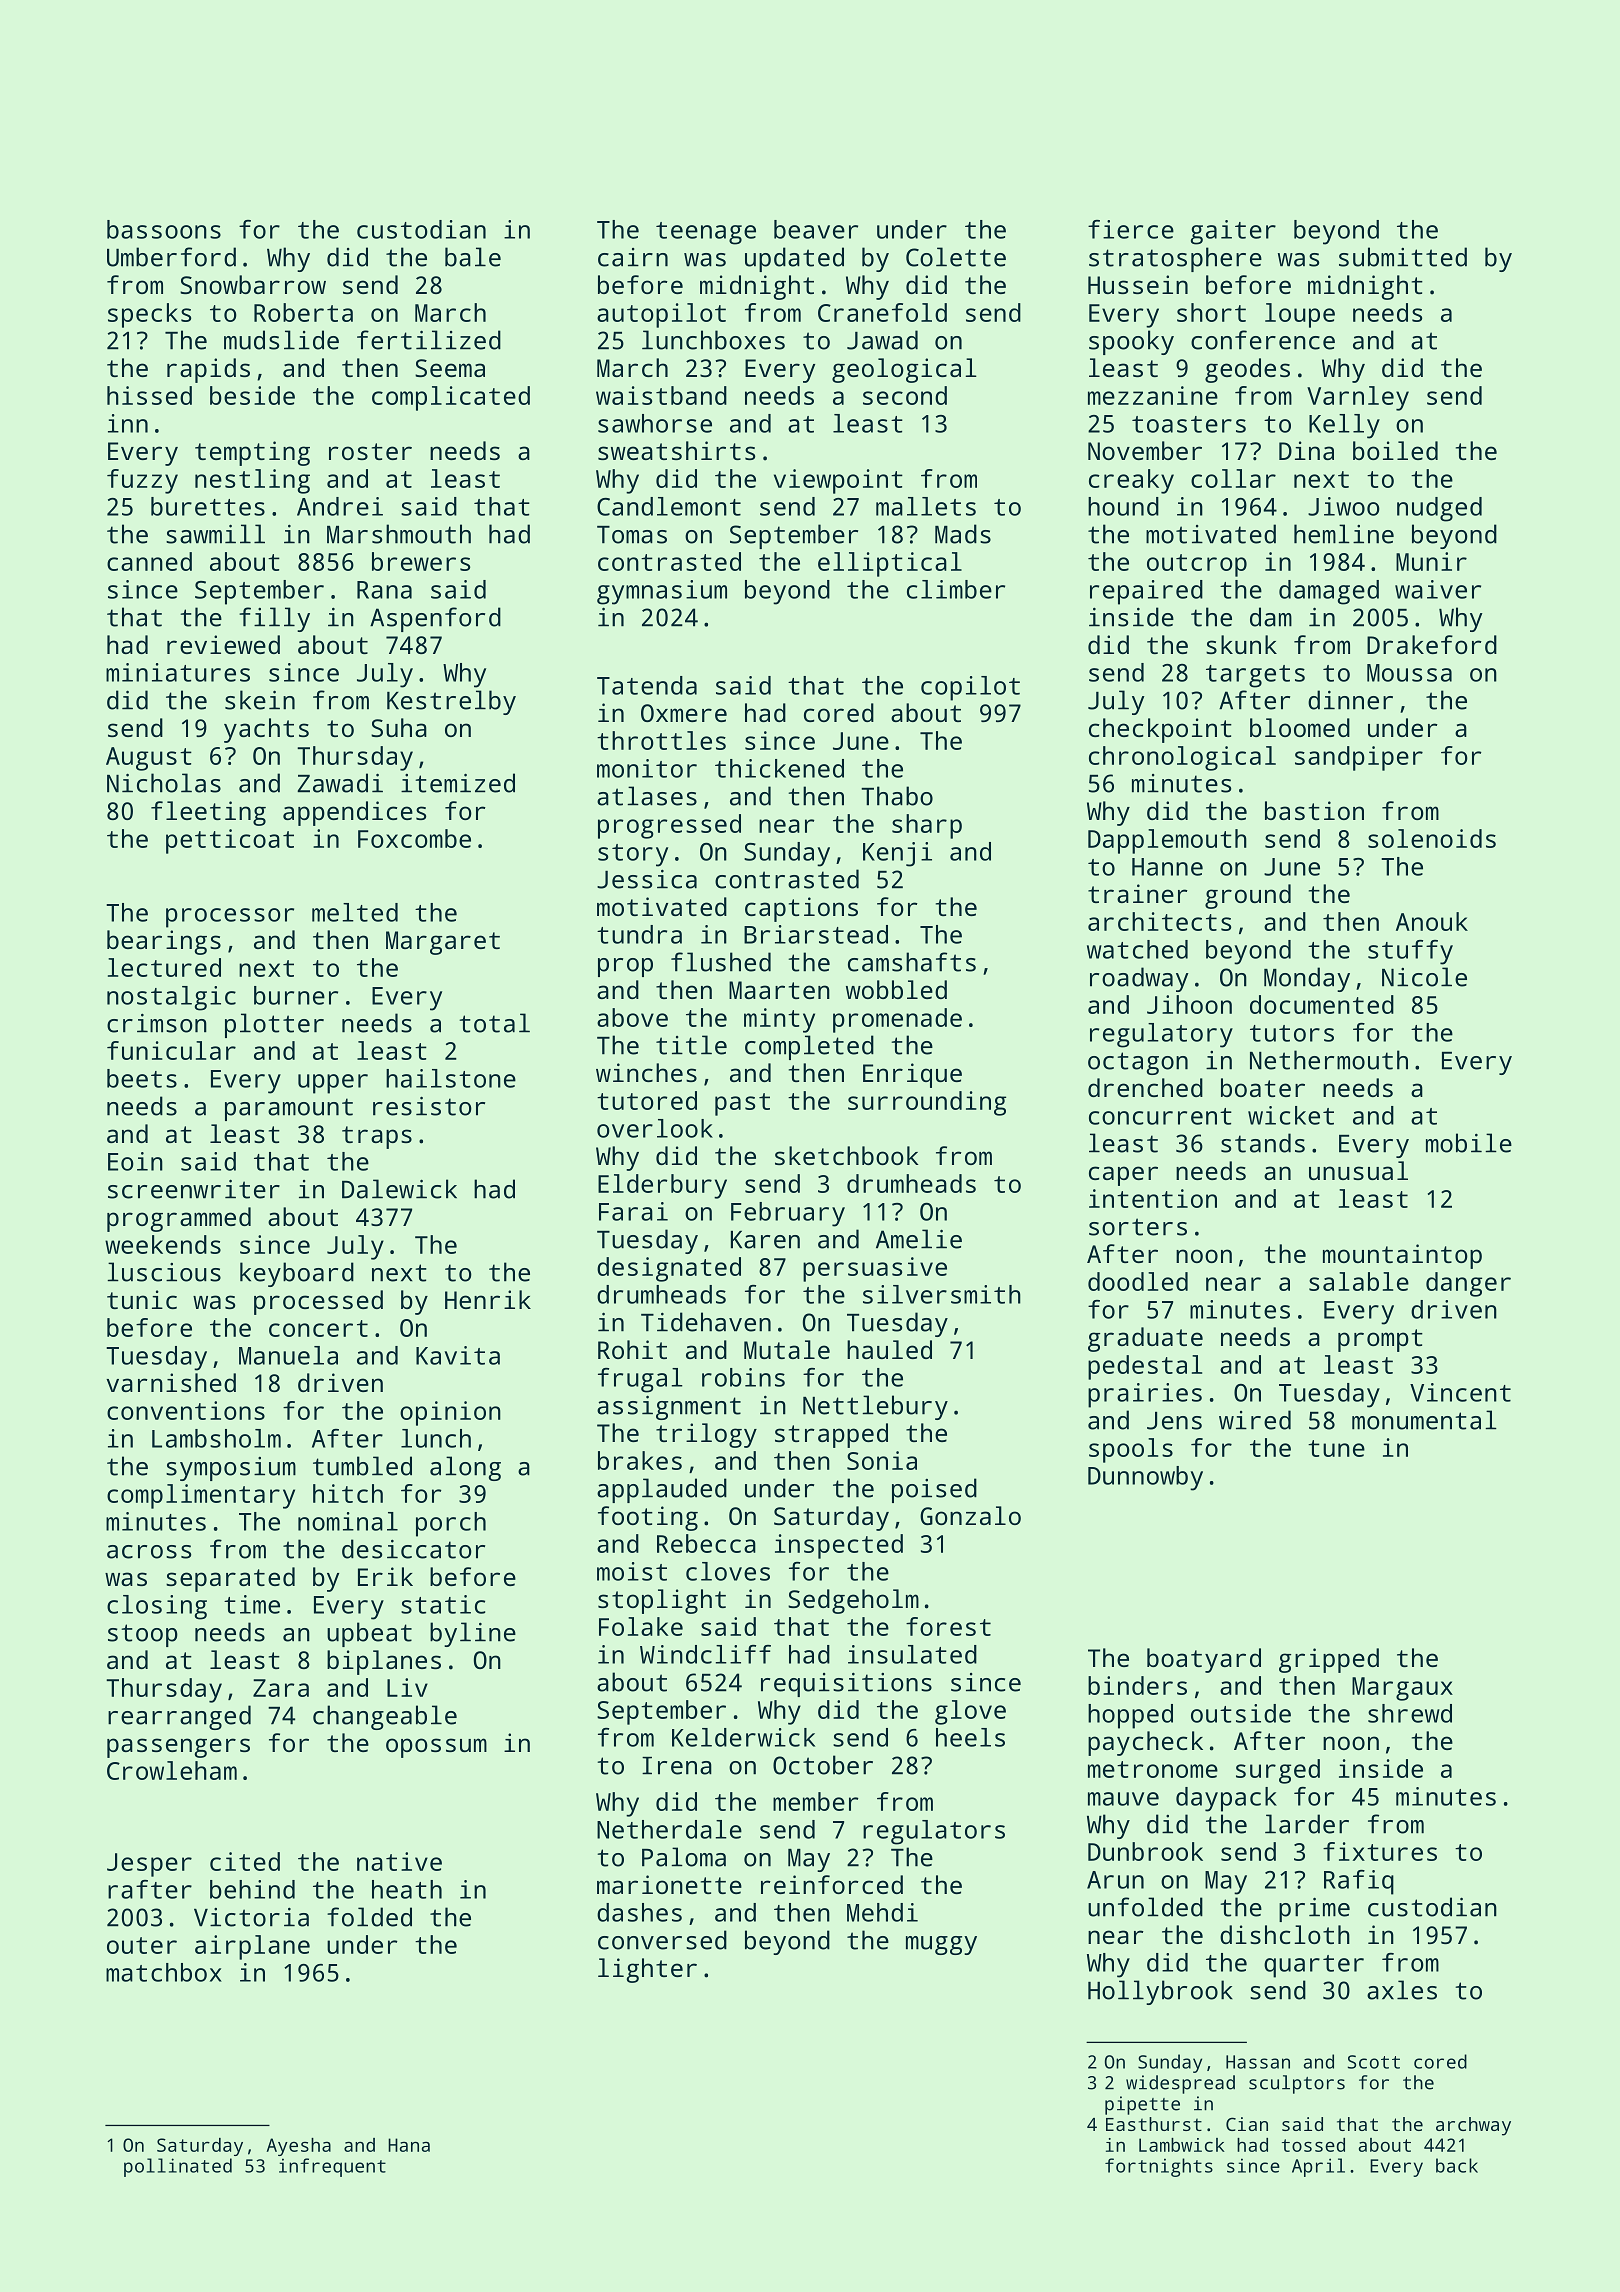 The height and width of the image is (2292, 1620). What do you see at coordinates (743, 1377) in the image?
I see `robins` at bounding box center [743, 1377].
